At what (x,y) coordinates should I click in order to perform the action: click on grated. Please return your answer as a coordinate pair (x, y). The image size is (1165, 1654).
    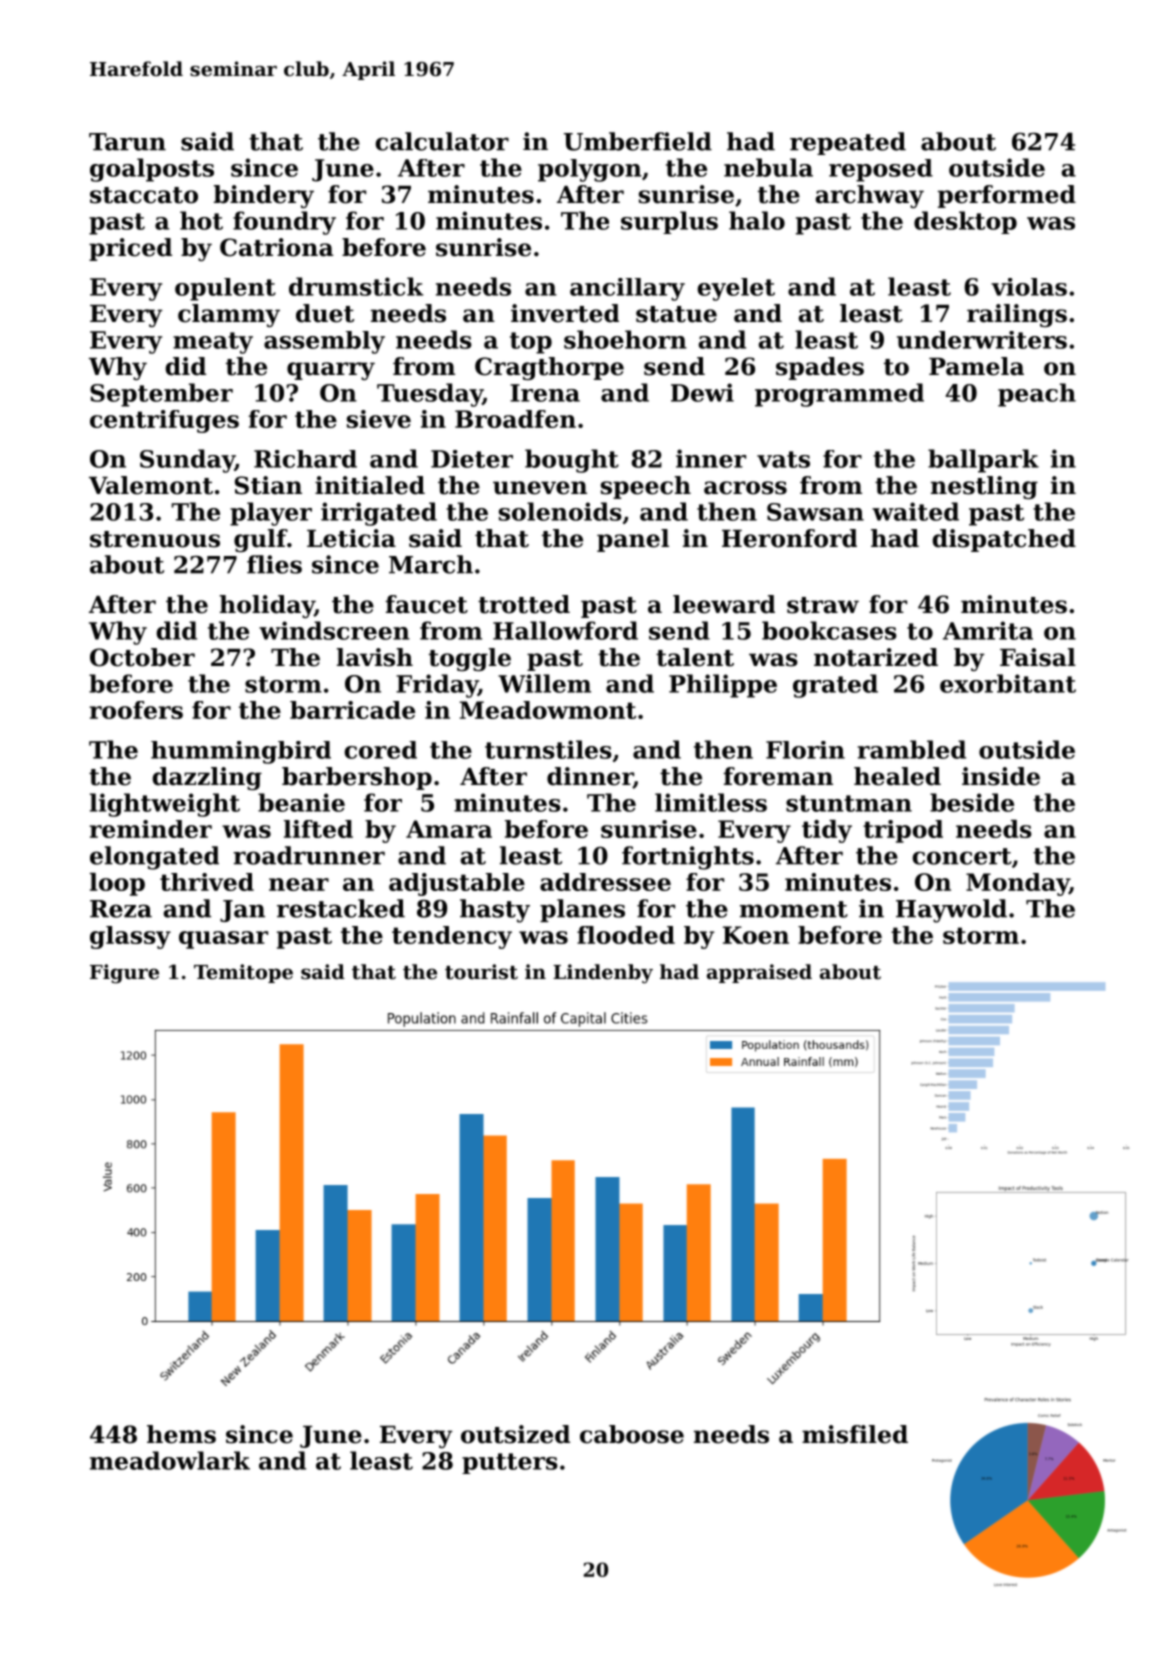
    Looking at the image, I should click on (835, 686).
